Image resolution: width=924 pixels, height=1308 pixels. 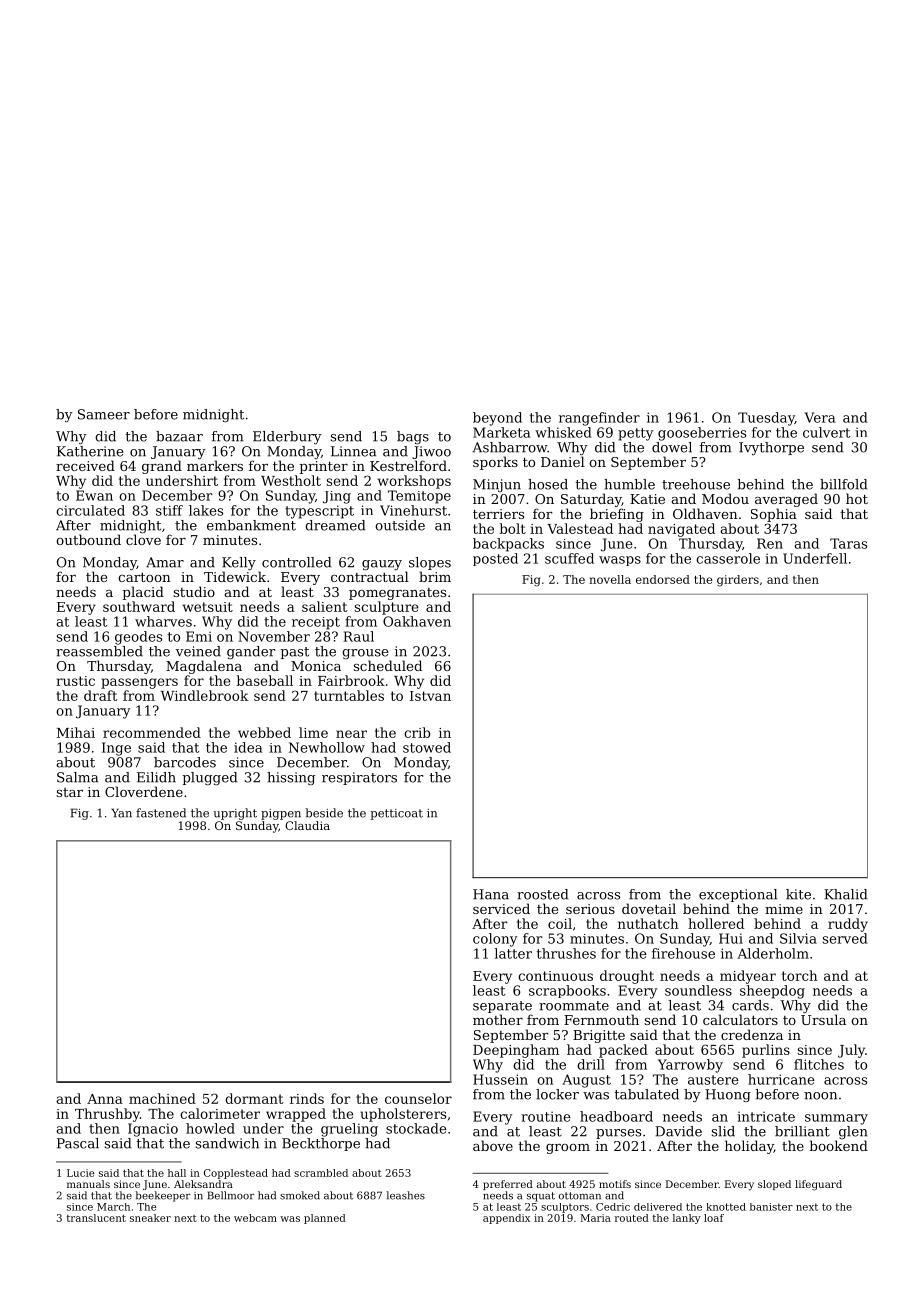 What do you see at coordinates (208, 607) in the page?
I see `wetsuit` at bounding box center [208, 607].
